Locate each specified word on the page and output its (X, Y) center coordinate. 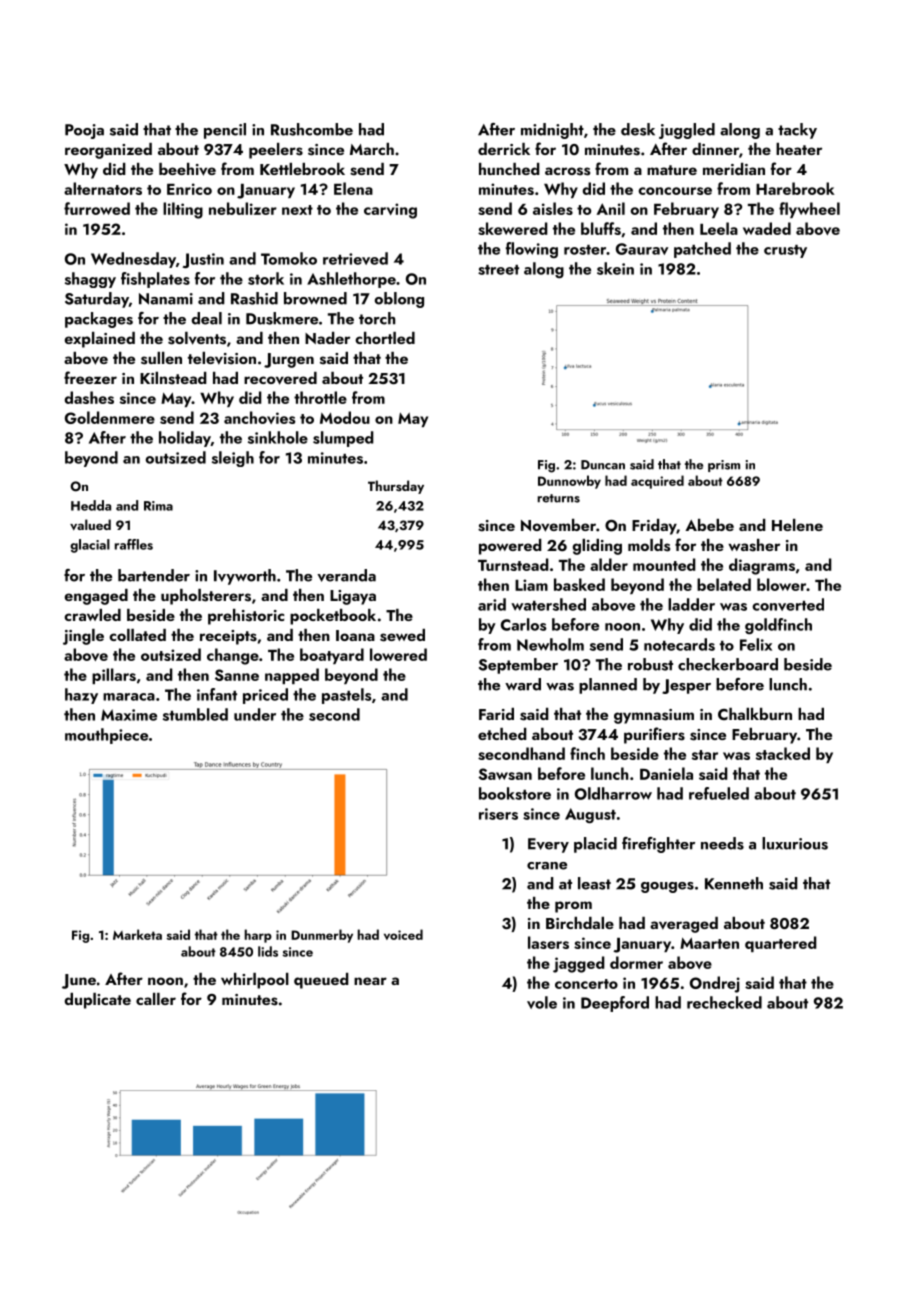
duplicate (98, 1001)
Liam (531, 585)
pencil (225, 131)
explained (100, 340)
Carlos (523, 624)
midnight (552, 131)
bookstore (515, 793)
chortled (385, 338)
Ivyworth (245, 577)
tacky (797, 131)
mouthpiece (106, 736)
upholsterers (206, 597)
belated (724, 584)
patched (702, 250)
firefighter (658, 845)
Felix (756, 644)
